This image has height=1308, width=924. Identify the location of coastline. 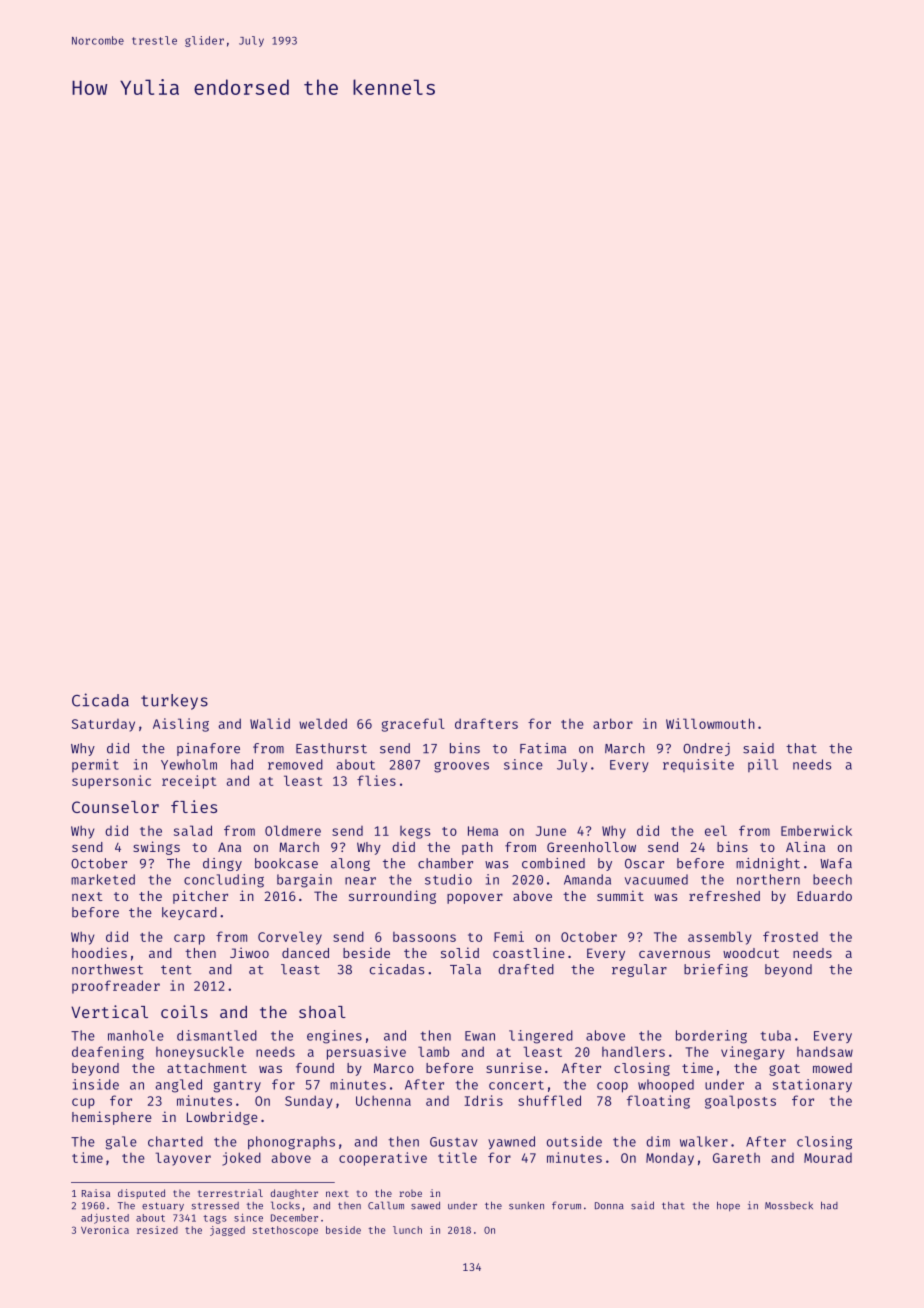
(529, 952).
